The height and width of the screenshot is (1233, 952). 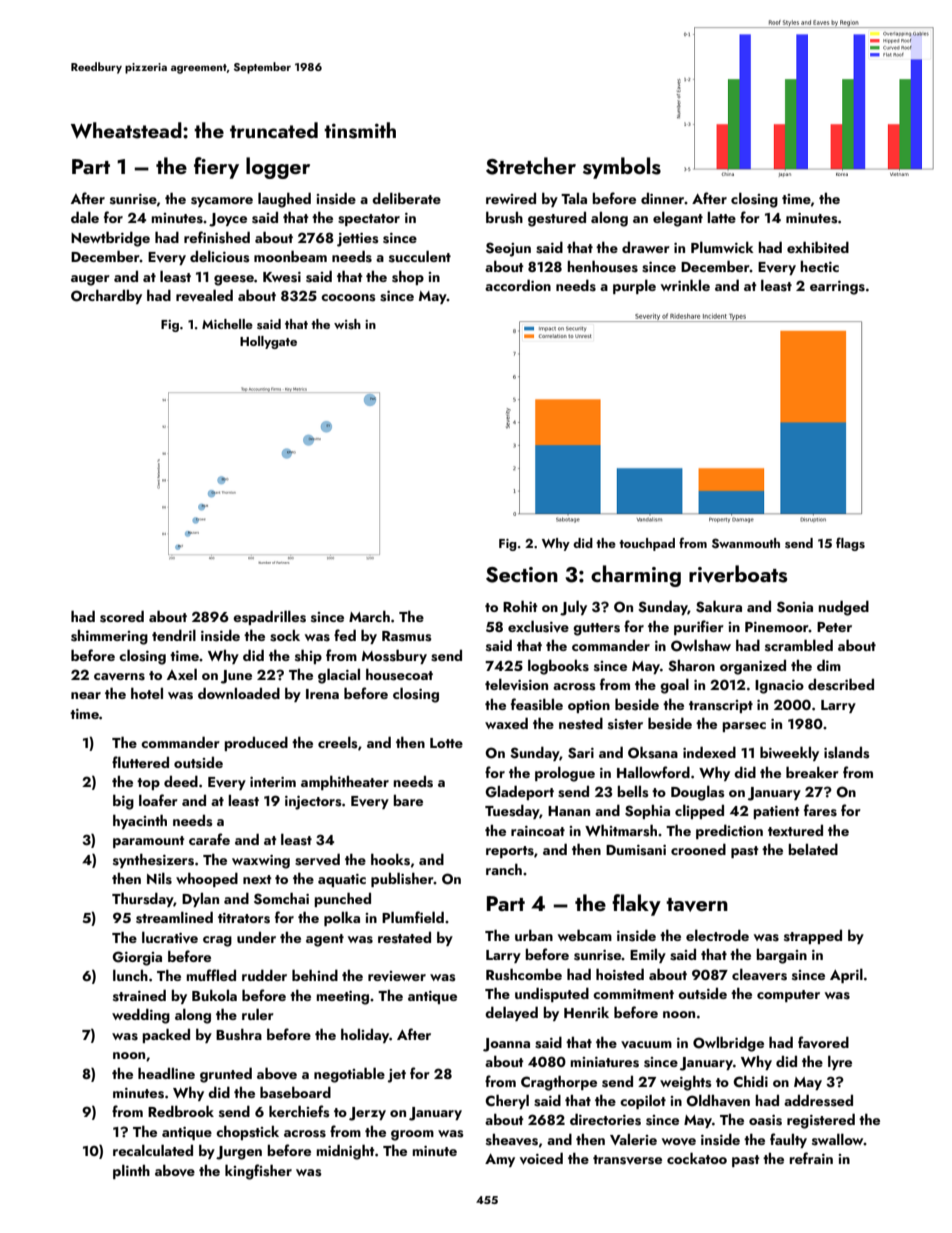 I want to click on fiery, so click(x=216, y=168).
